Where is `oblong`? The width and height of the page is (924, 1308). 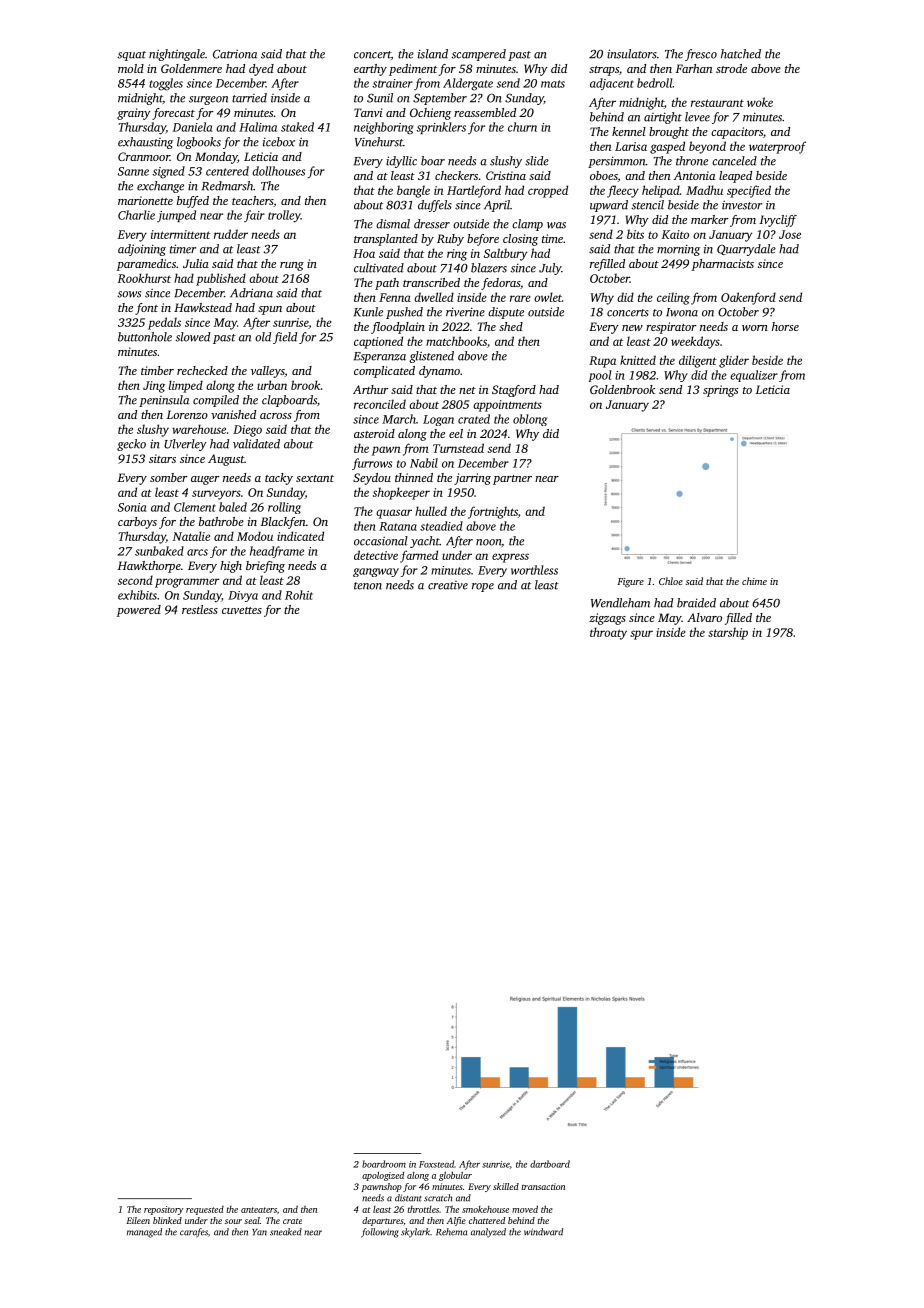
oblong is located at coordinates (530, 420).
